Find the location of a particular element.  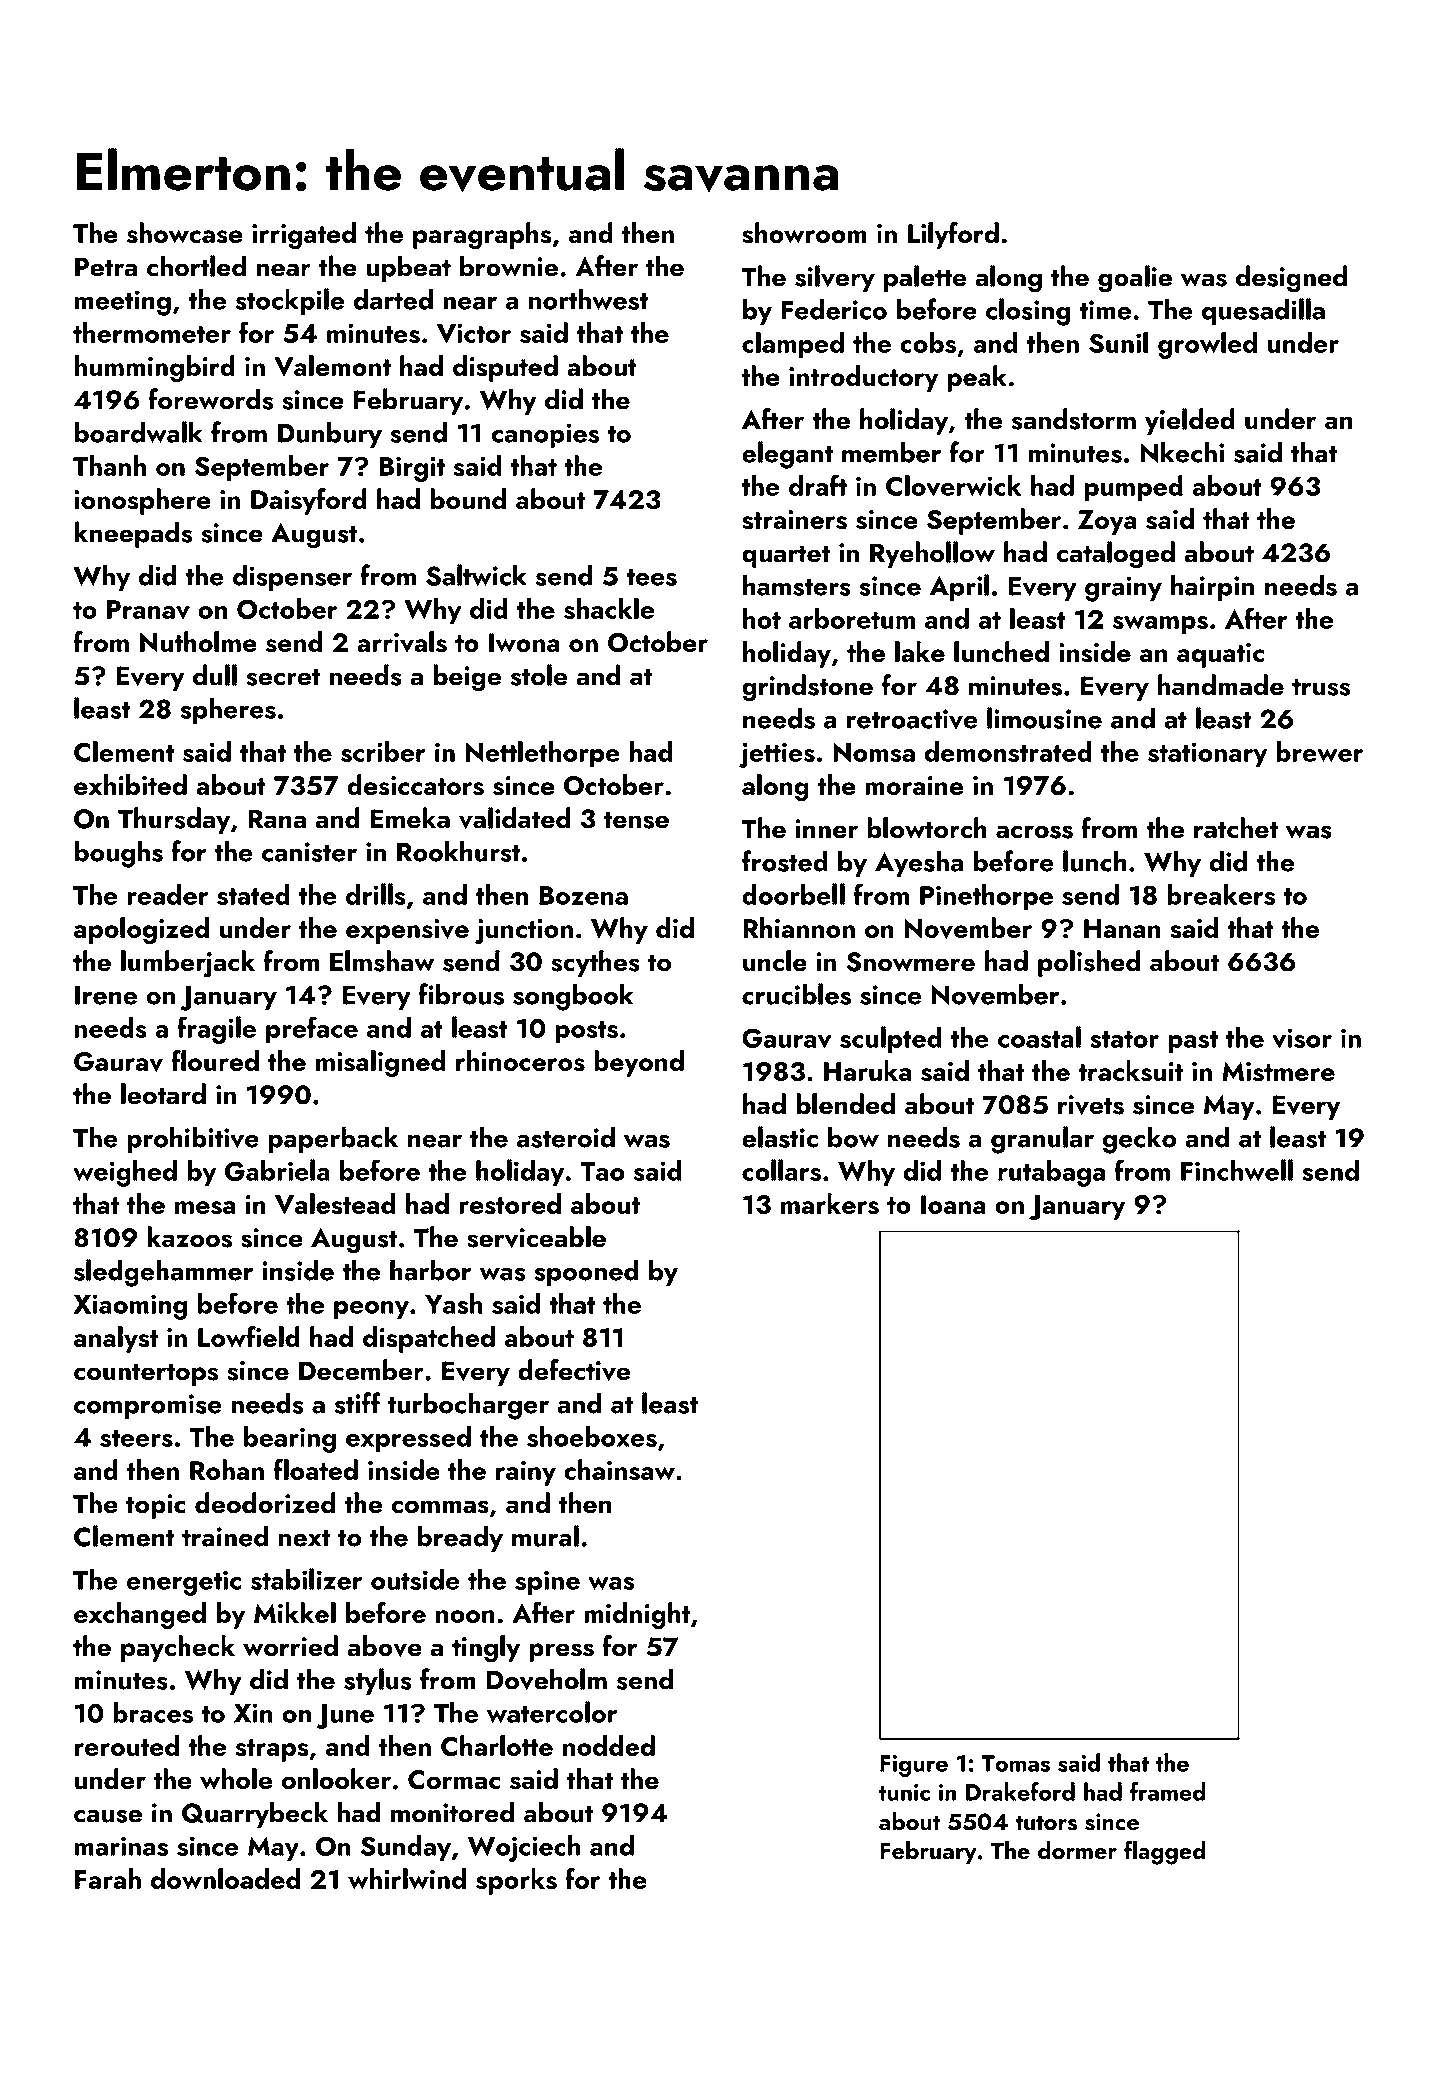

Petra is located at coordinates (106, 267).
